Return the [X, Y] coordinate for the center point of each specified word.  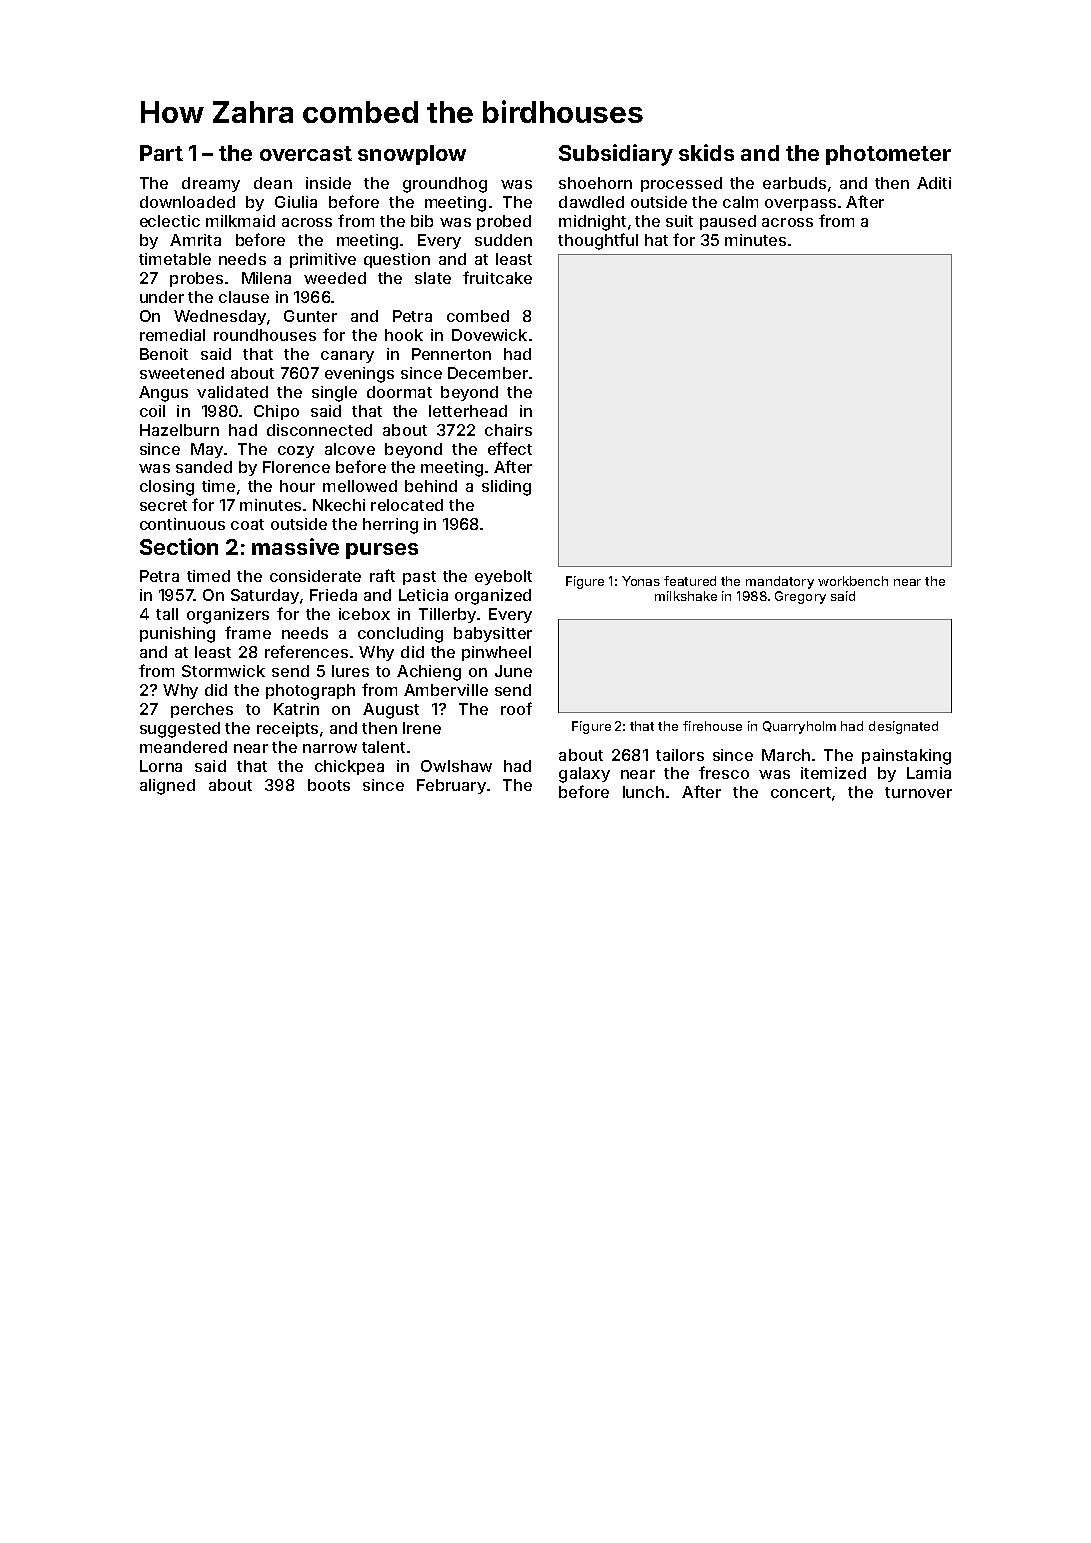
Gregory [800, 597]
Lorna [161, 766]
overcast [306, 153]
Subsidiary [616, 155]
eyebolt [503, 577]
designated [903, 727]
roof [516, 708]
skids [706, 152]
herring [390, 526]
